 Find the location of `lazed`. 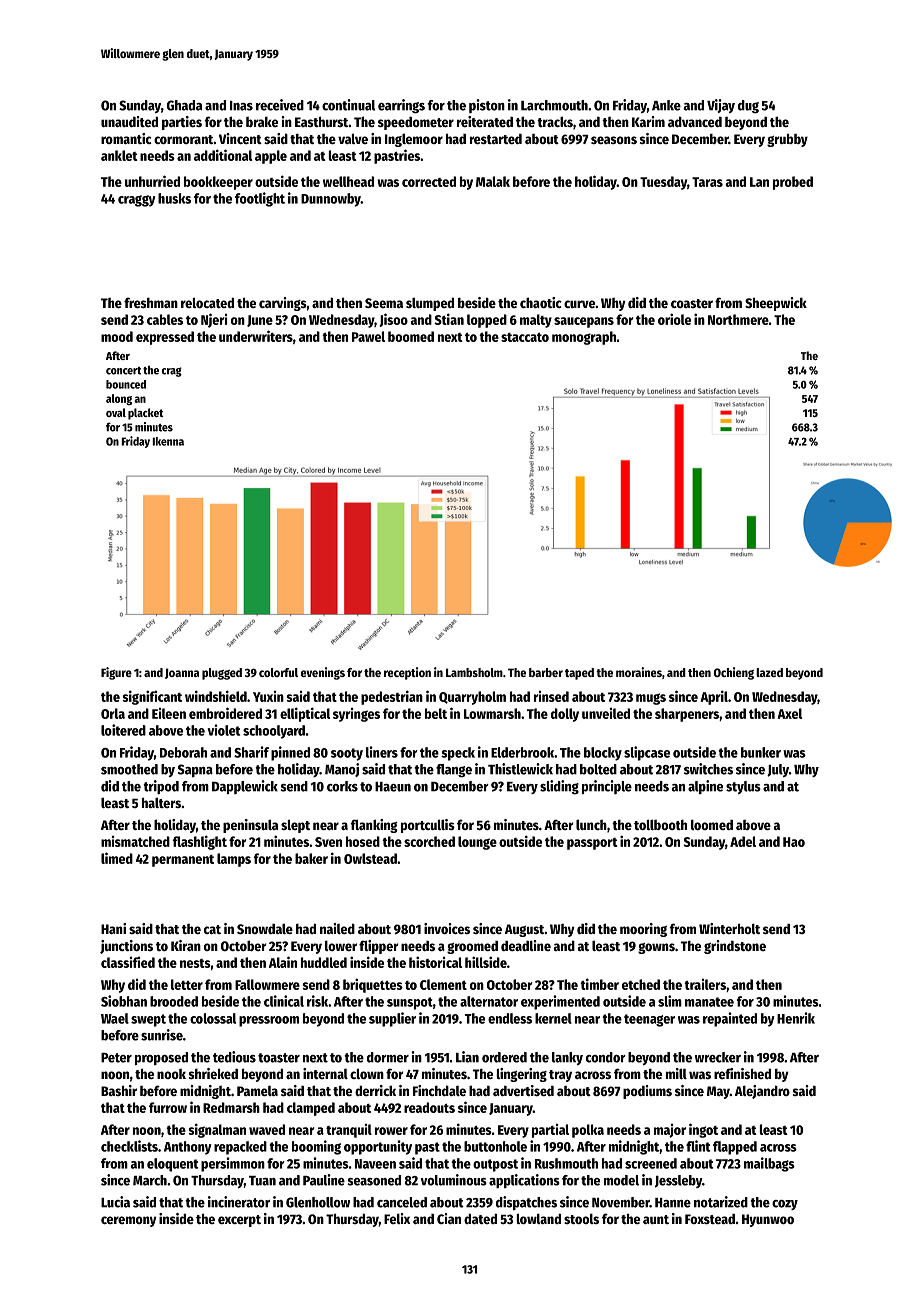

lazed is located at coordinates (769, 672).
